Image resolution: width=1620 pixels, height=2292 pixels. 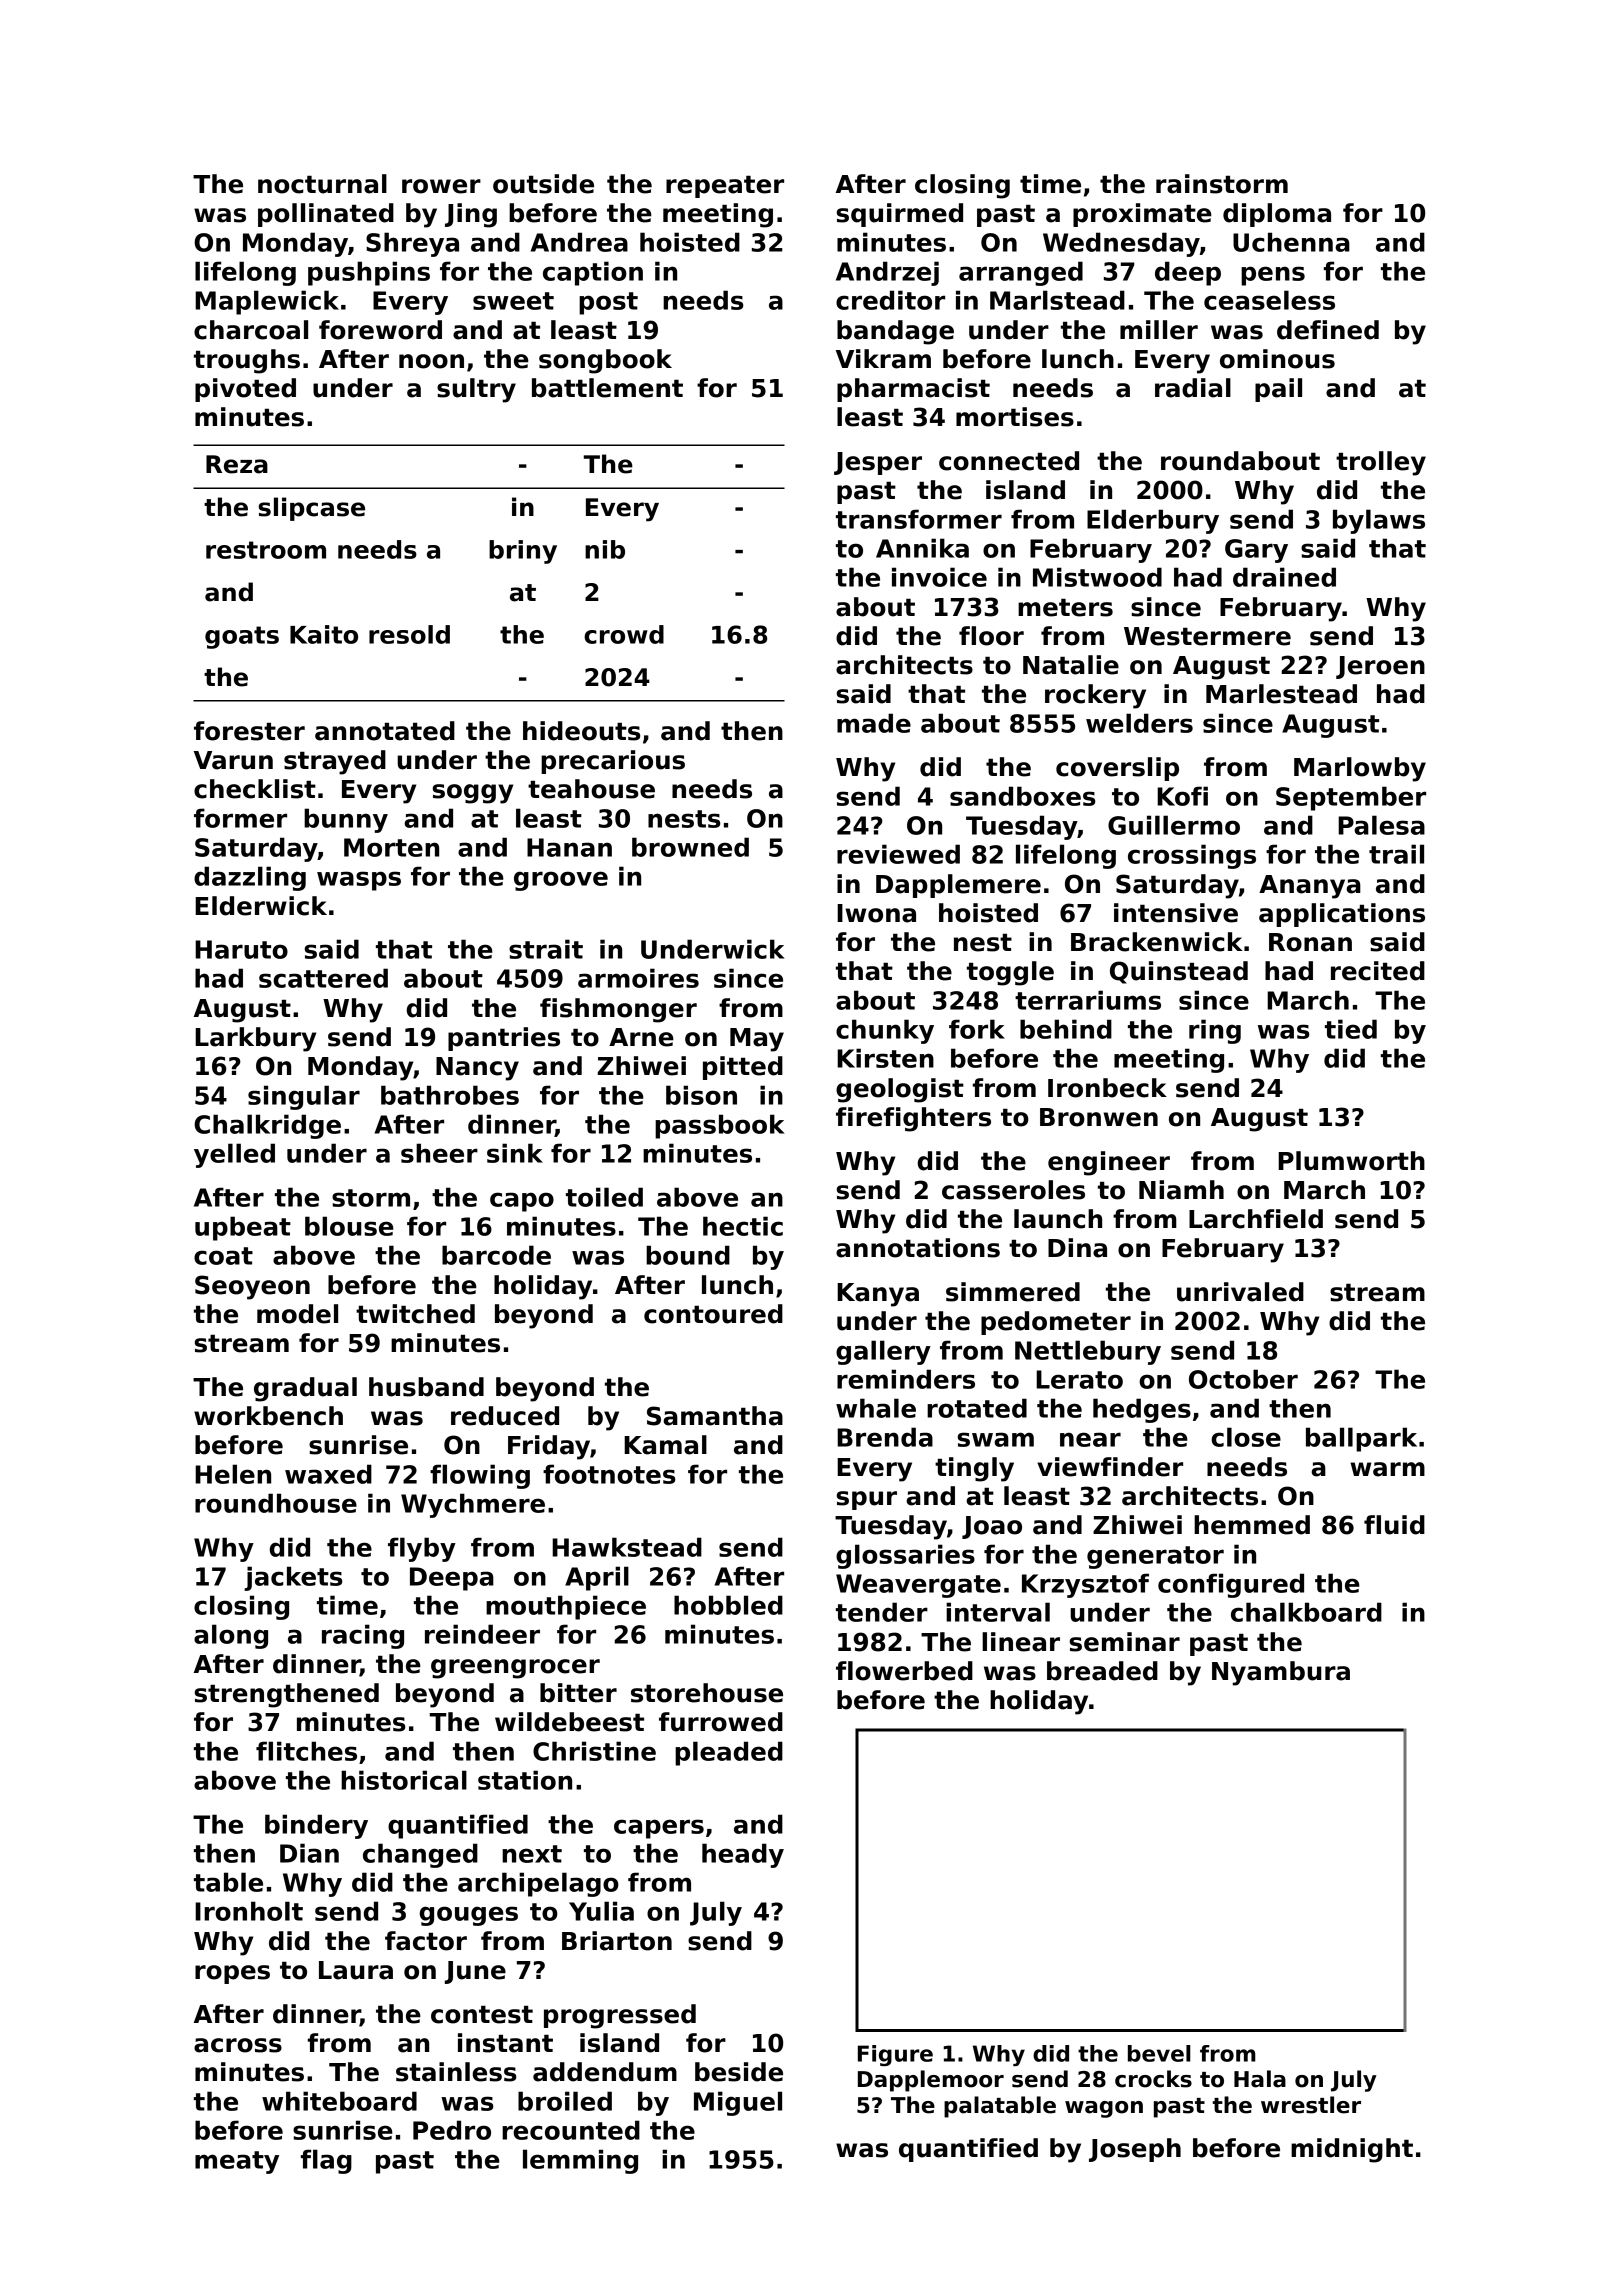 I want to click on flitches, so click(x=306, y=1751).
